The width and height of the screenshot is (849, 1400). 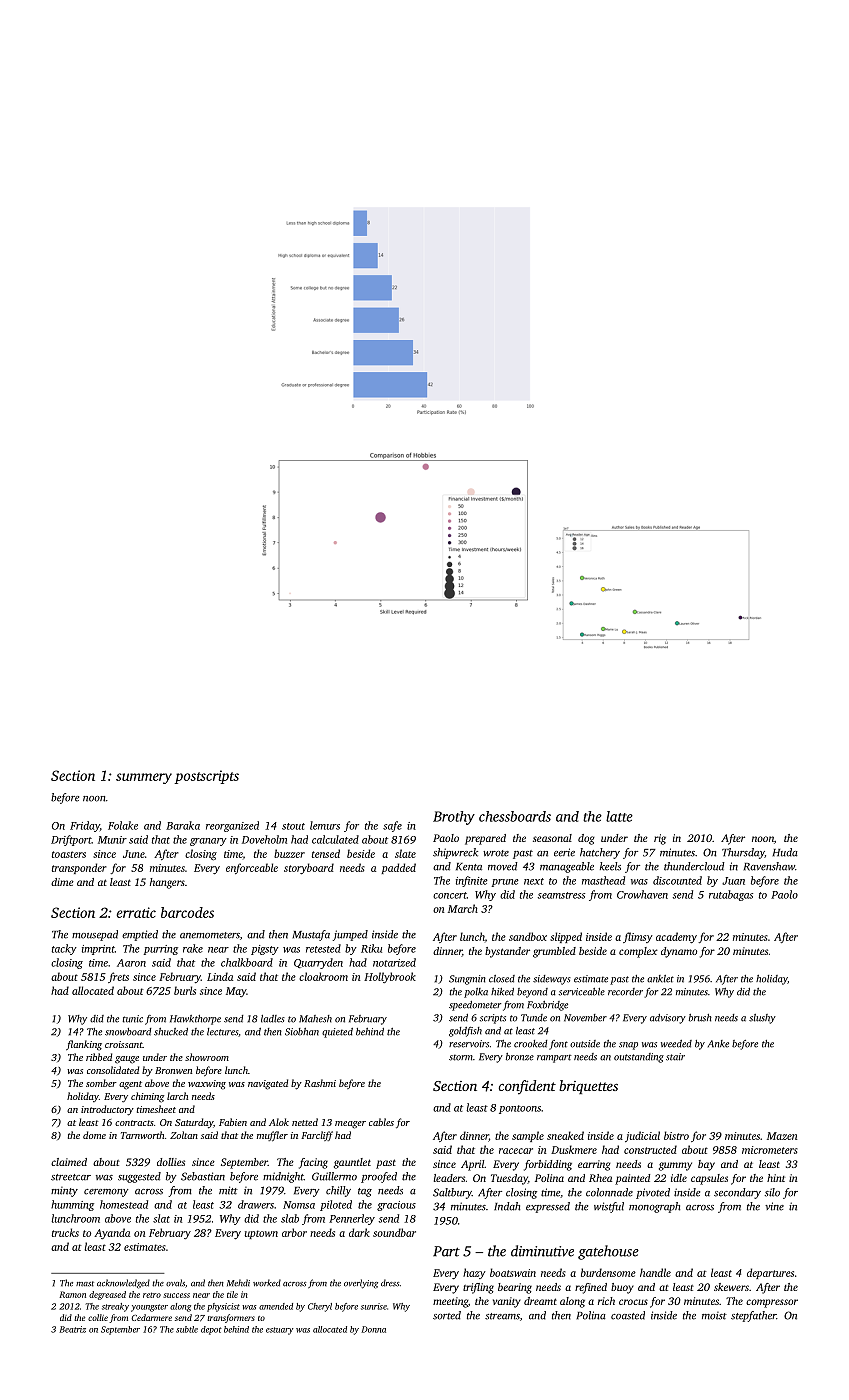 What do you see at coordinates (520, 1109) in the screenshot?
I see `pontoons` at bounding box center [520, 1109].
